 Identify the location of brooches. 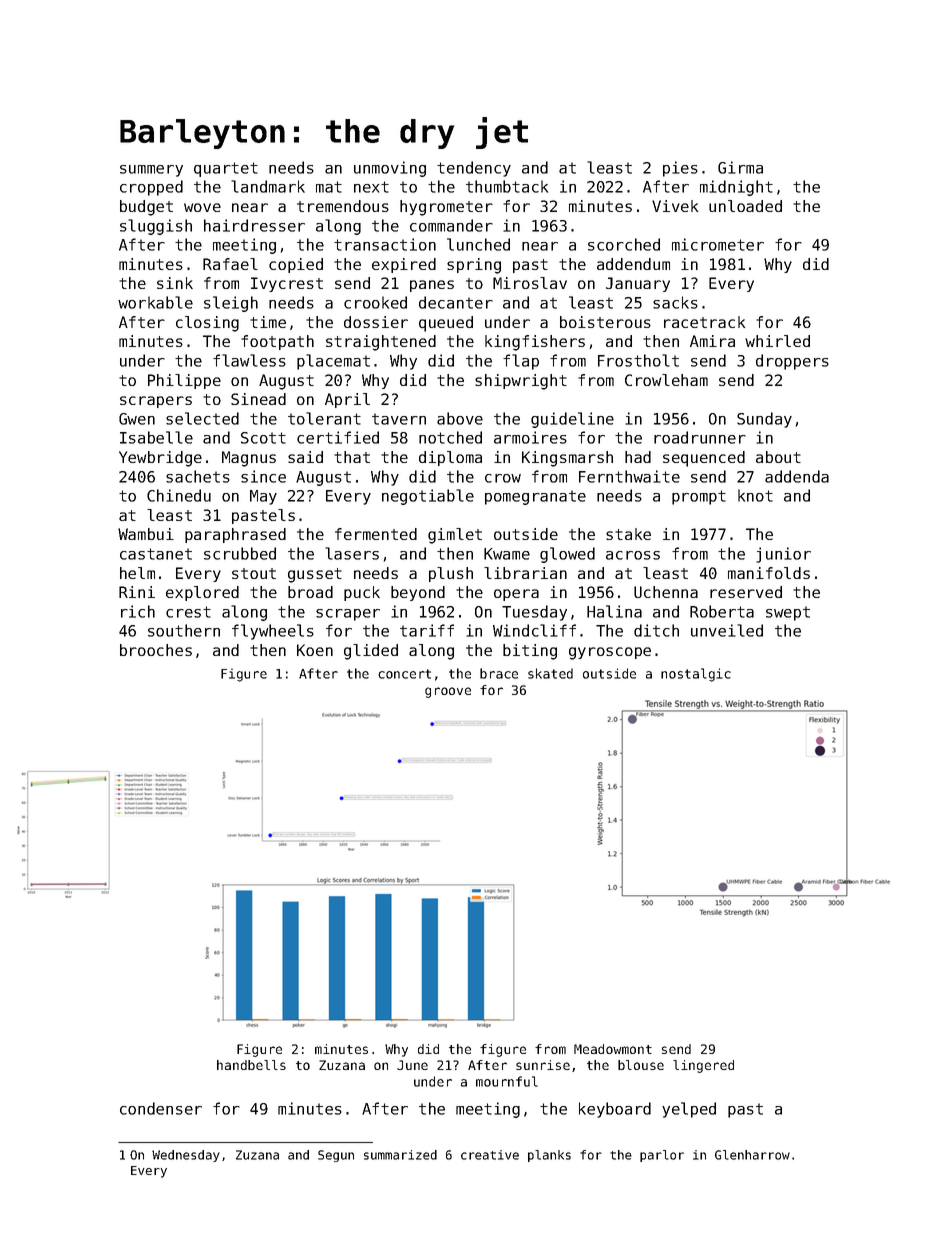
(156, 650).
